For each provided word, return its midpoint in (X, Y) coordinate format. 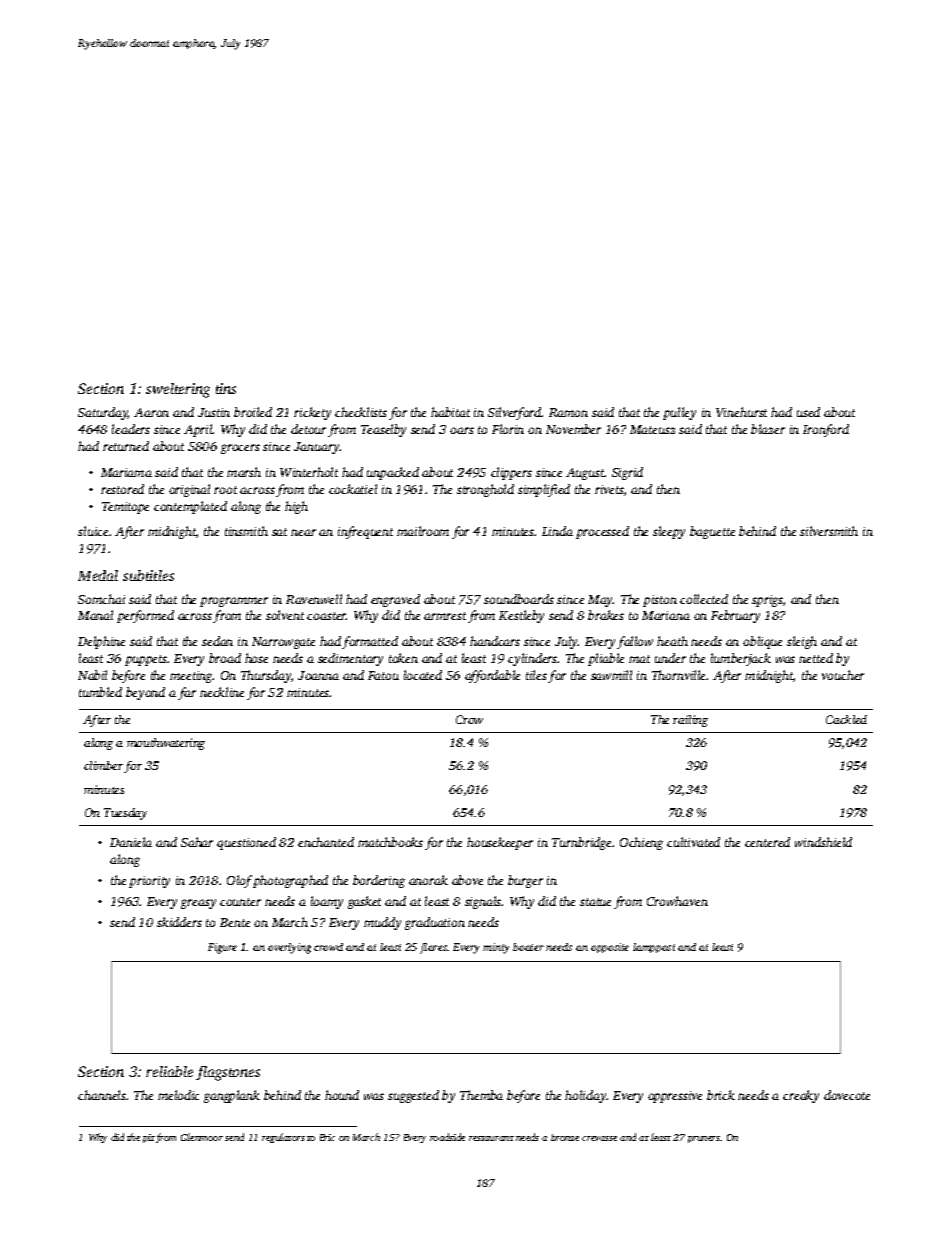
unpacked (393, 473)
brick (721, 1095)
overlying (289, 948)
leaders (131, 429)
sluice (93, 531)
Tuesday (125, 814)
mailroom (423, 531)
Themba (481, 1095)
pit (149, 1138)
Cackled (846, 719)
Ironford (826, 430)
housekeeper (500, 843)
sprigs (767, 601)
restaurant (491, 1138)
